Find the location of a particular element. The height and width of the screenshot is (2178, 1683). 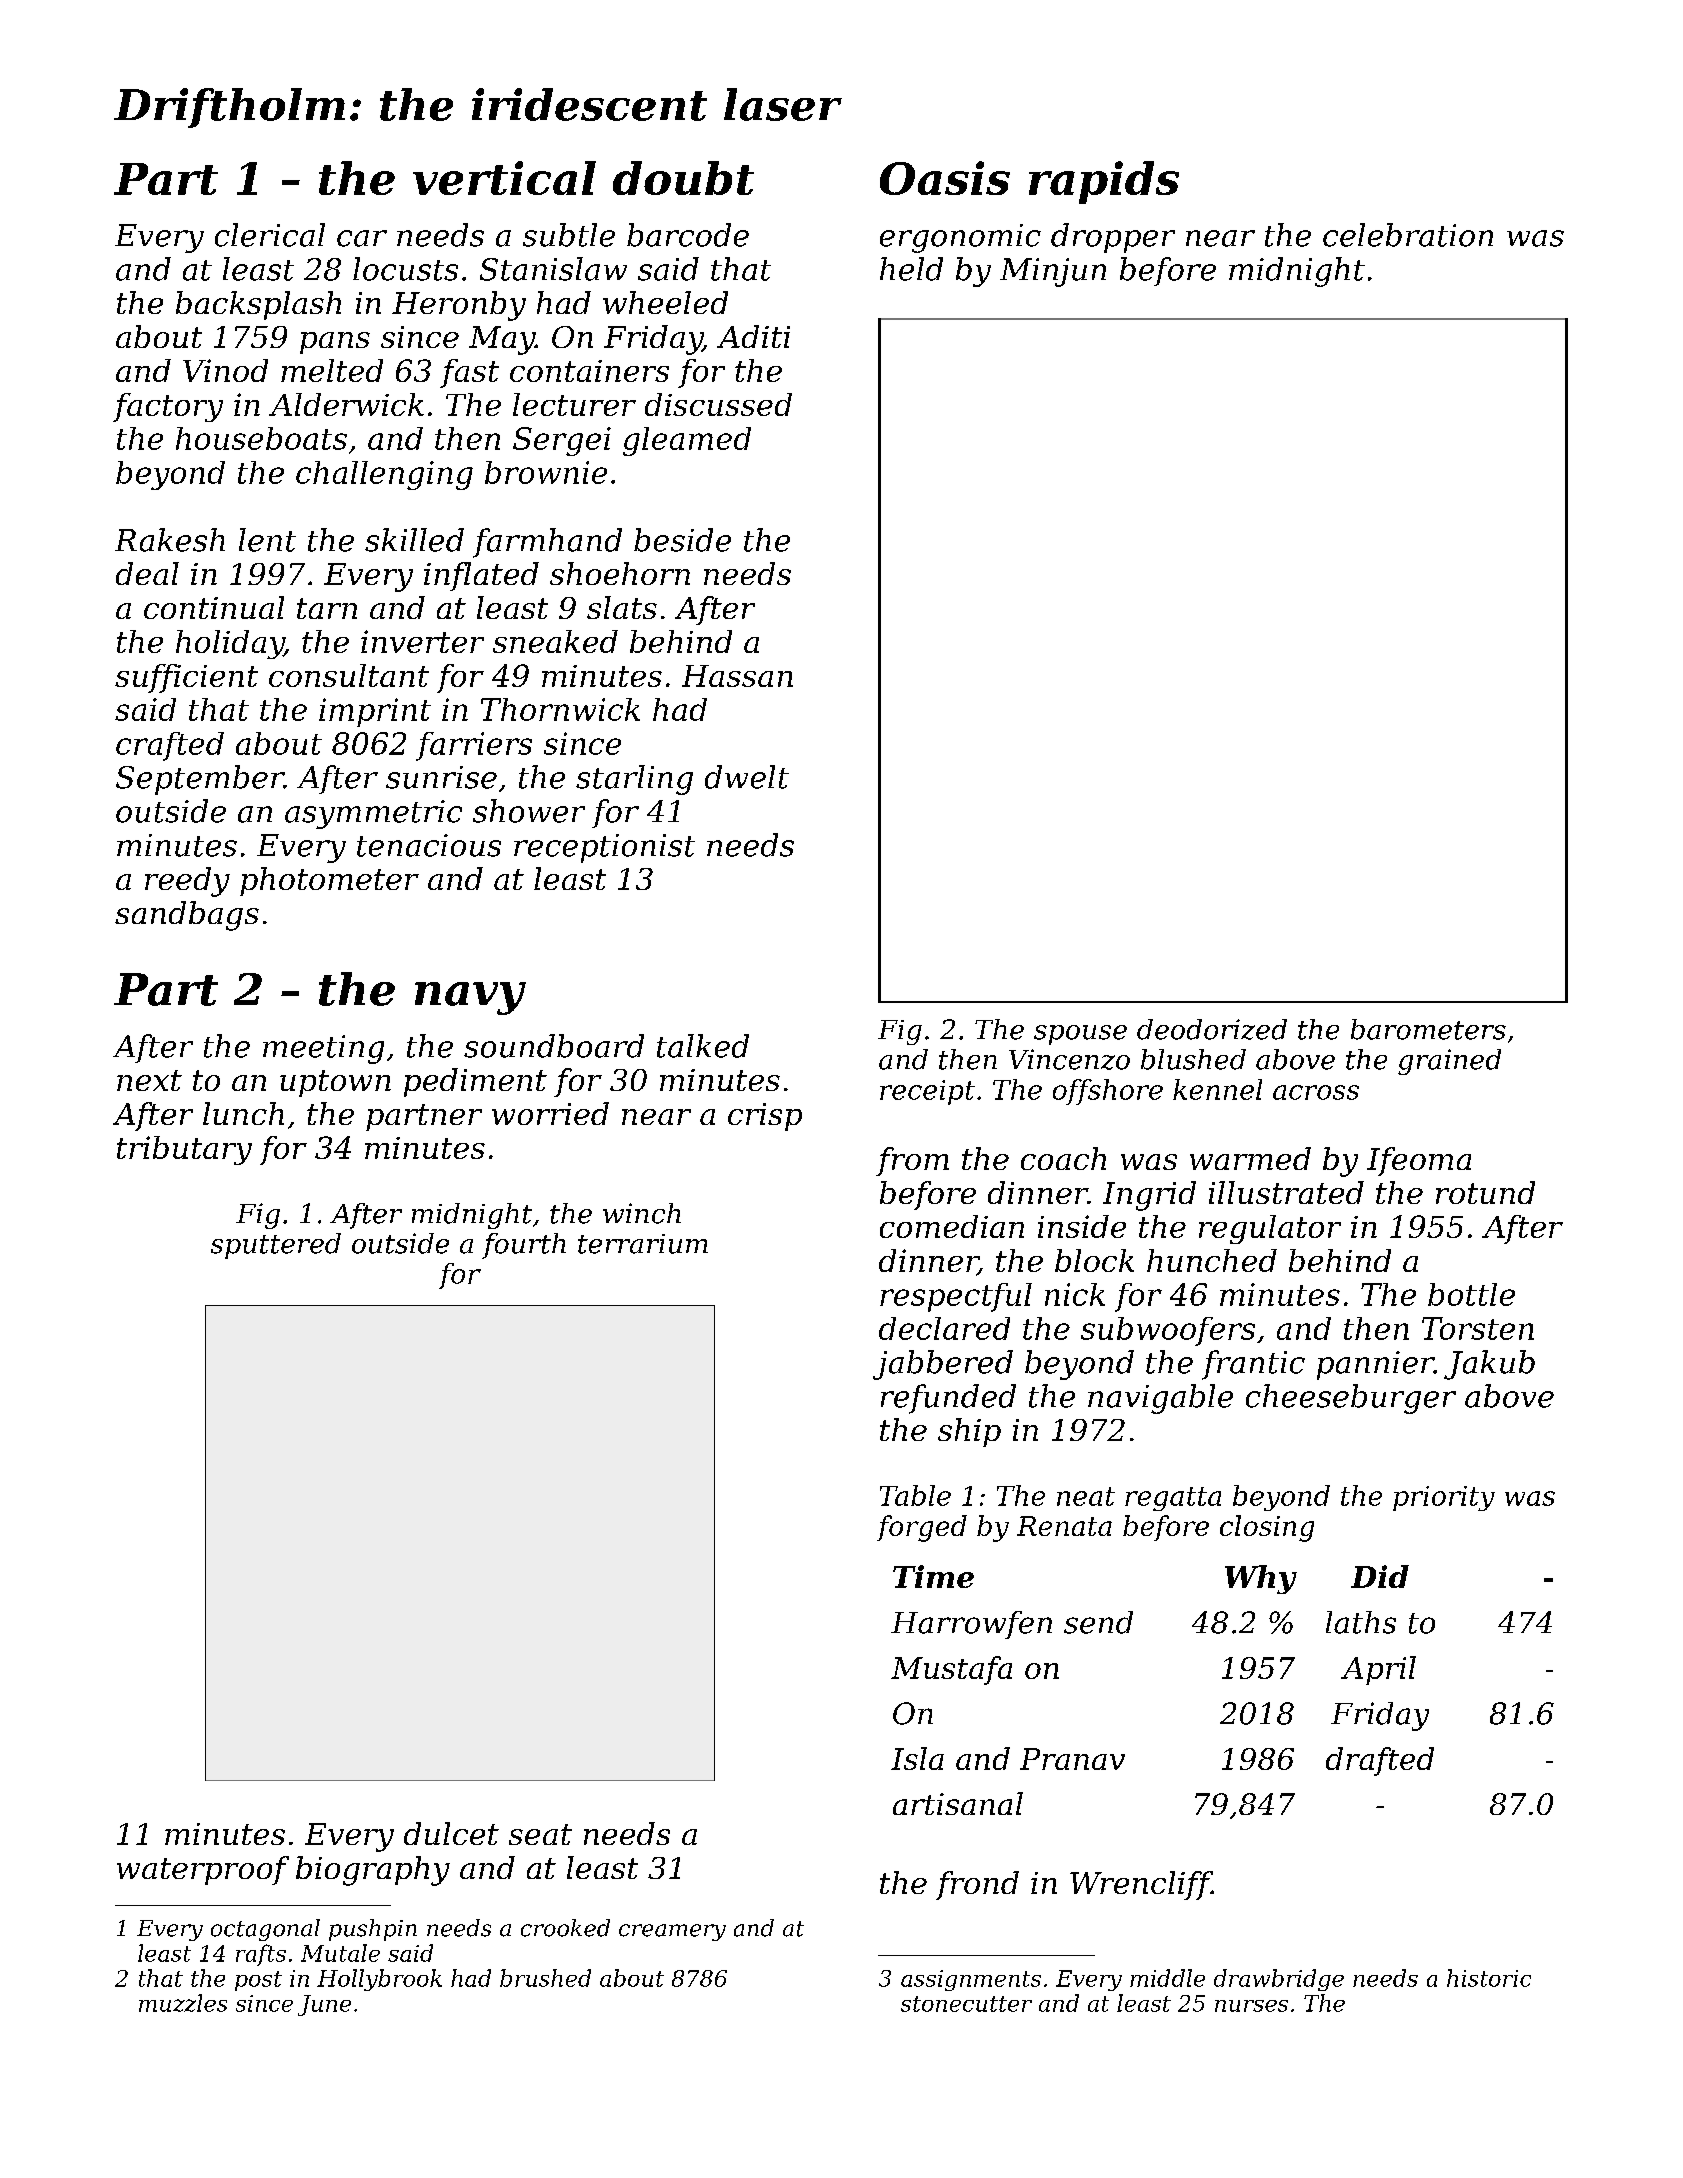

priority is located at coordinates (1444, 1498).
